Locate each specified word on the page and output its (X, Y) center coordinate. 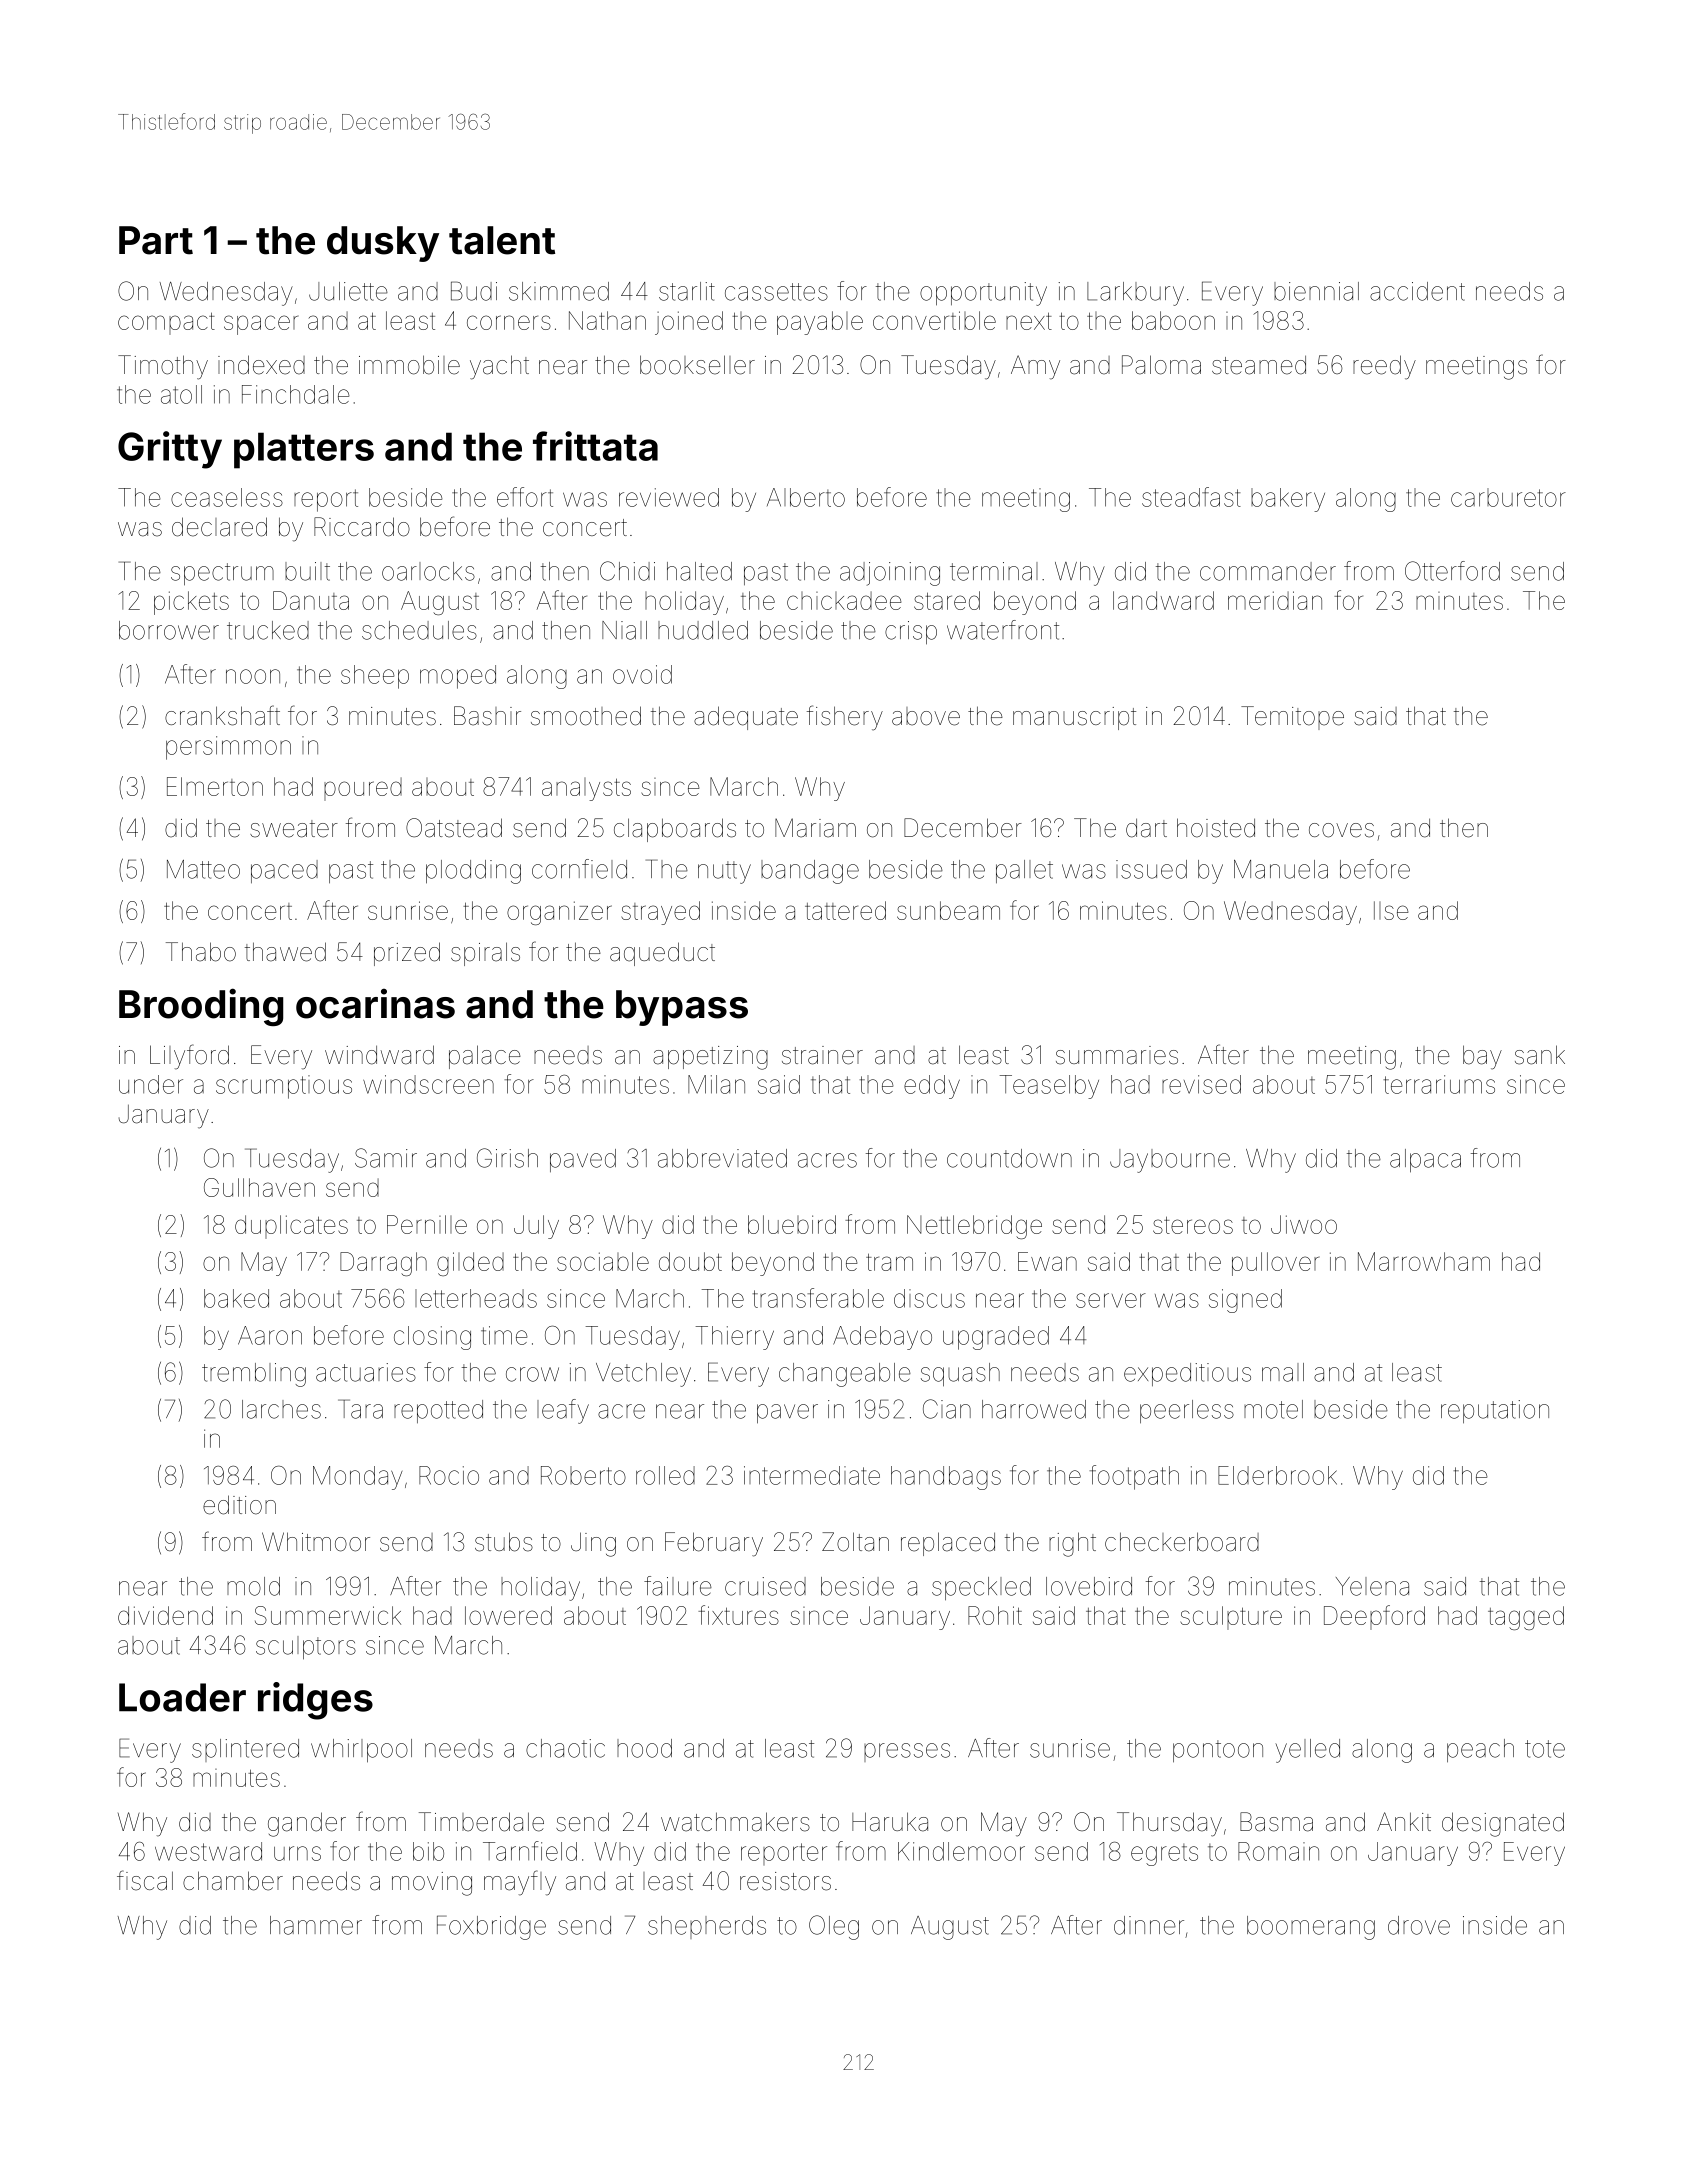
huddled (703, 630)
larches (281, 1409)
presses (907, 1752)
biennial (1316, 291)
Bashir (487, 716)
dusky (383, 244)
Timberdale (481, 1822)
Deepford (1374, 1617)
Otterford (1452, 571)
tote (1545, 1749)
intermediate (812, 1475)
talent (502, 240)
